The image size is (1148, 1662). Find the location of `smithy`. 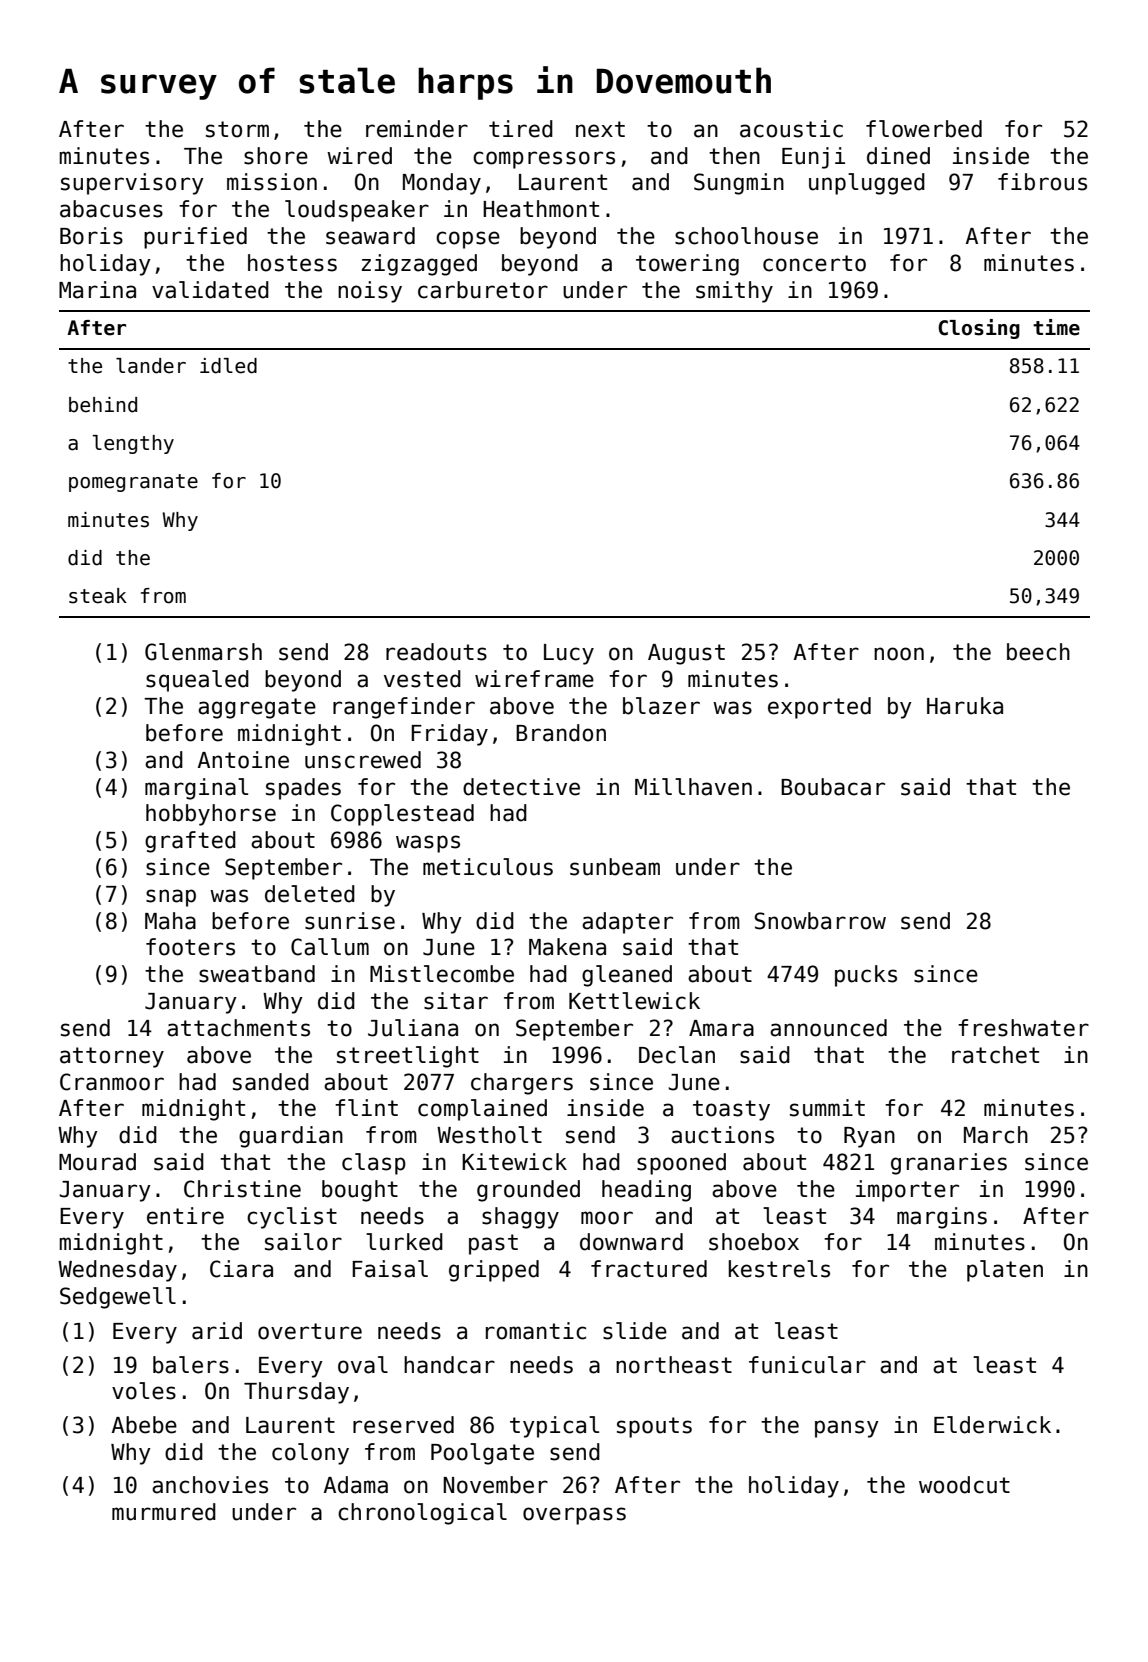

smithy is located at coordinates (734, 292).
